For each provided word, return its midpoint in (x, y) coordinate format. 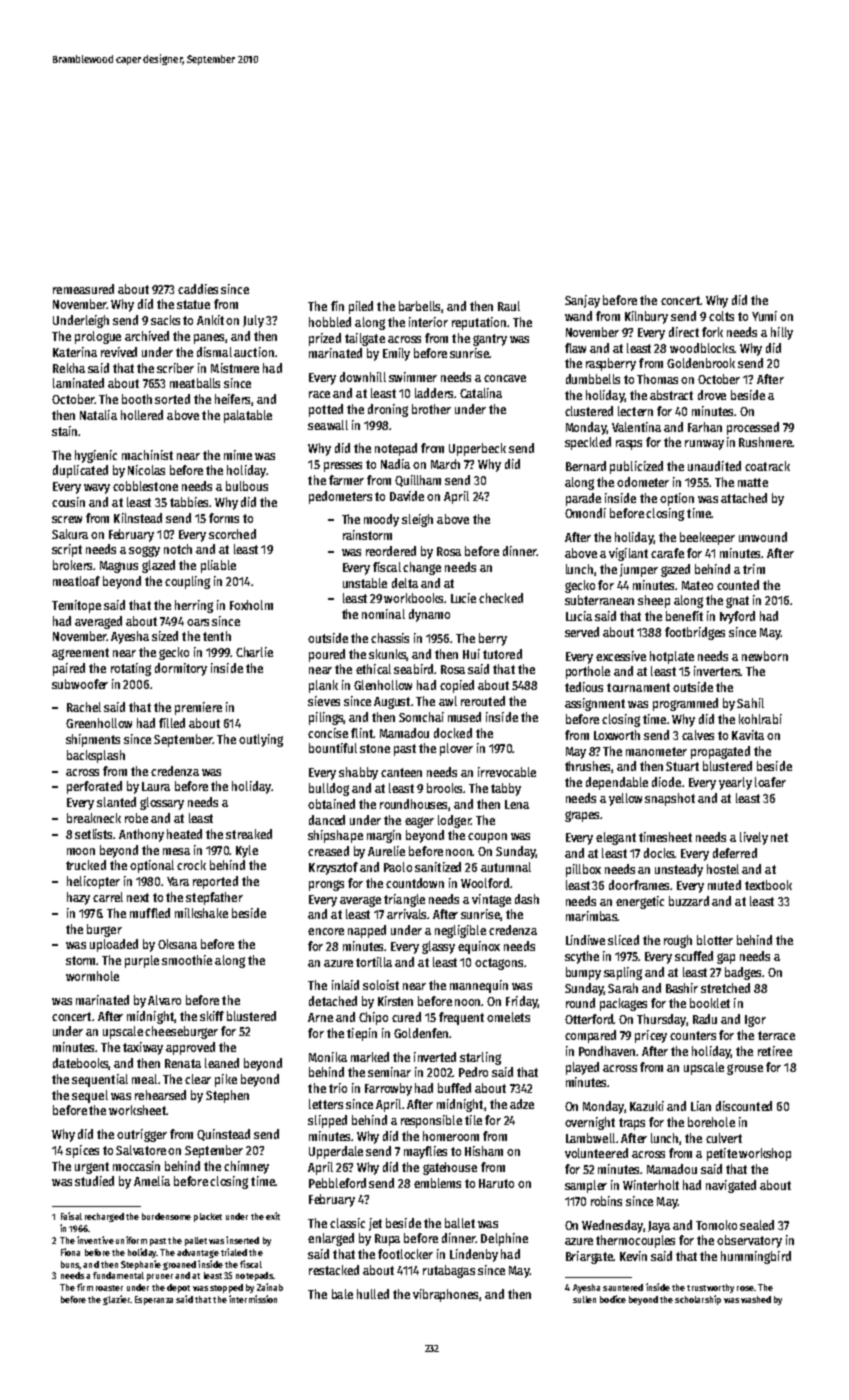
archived (147, 336)
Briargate (589, 1257)
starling (480, 1058)
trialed (234, 1252)
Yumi (764, 316)
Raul (509, 306)
